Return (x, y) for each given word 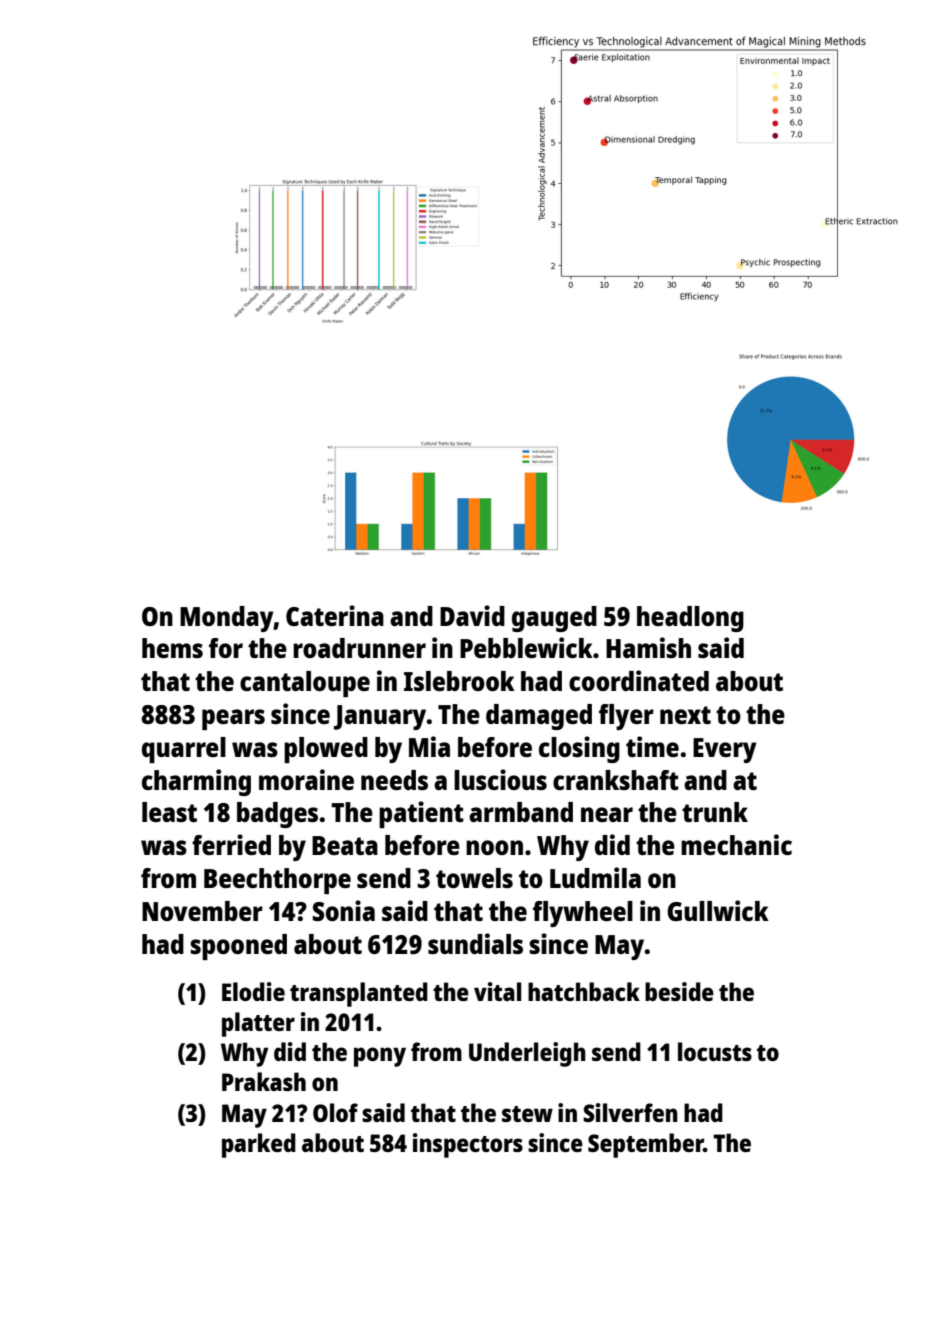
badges (277, 815)
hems (172, 648)
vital (497, 991)
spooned (238, 947)
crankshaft (616, 780)
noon (494, 847)
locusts (715, 1051)
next (685, 715)
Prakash (264, 1081)
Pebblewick (526, 647)
